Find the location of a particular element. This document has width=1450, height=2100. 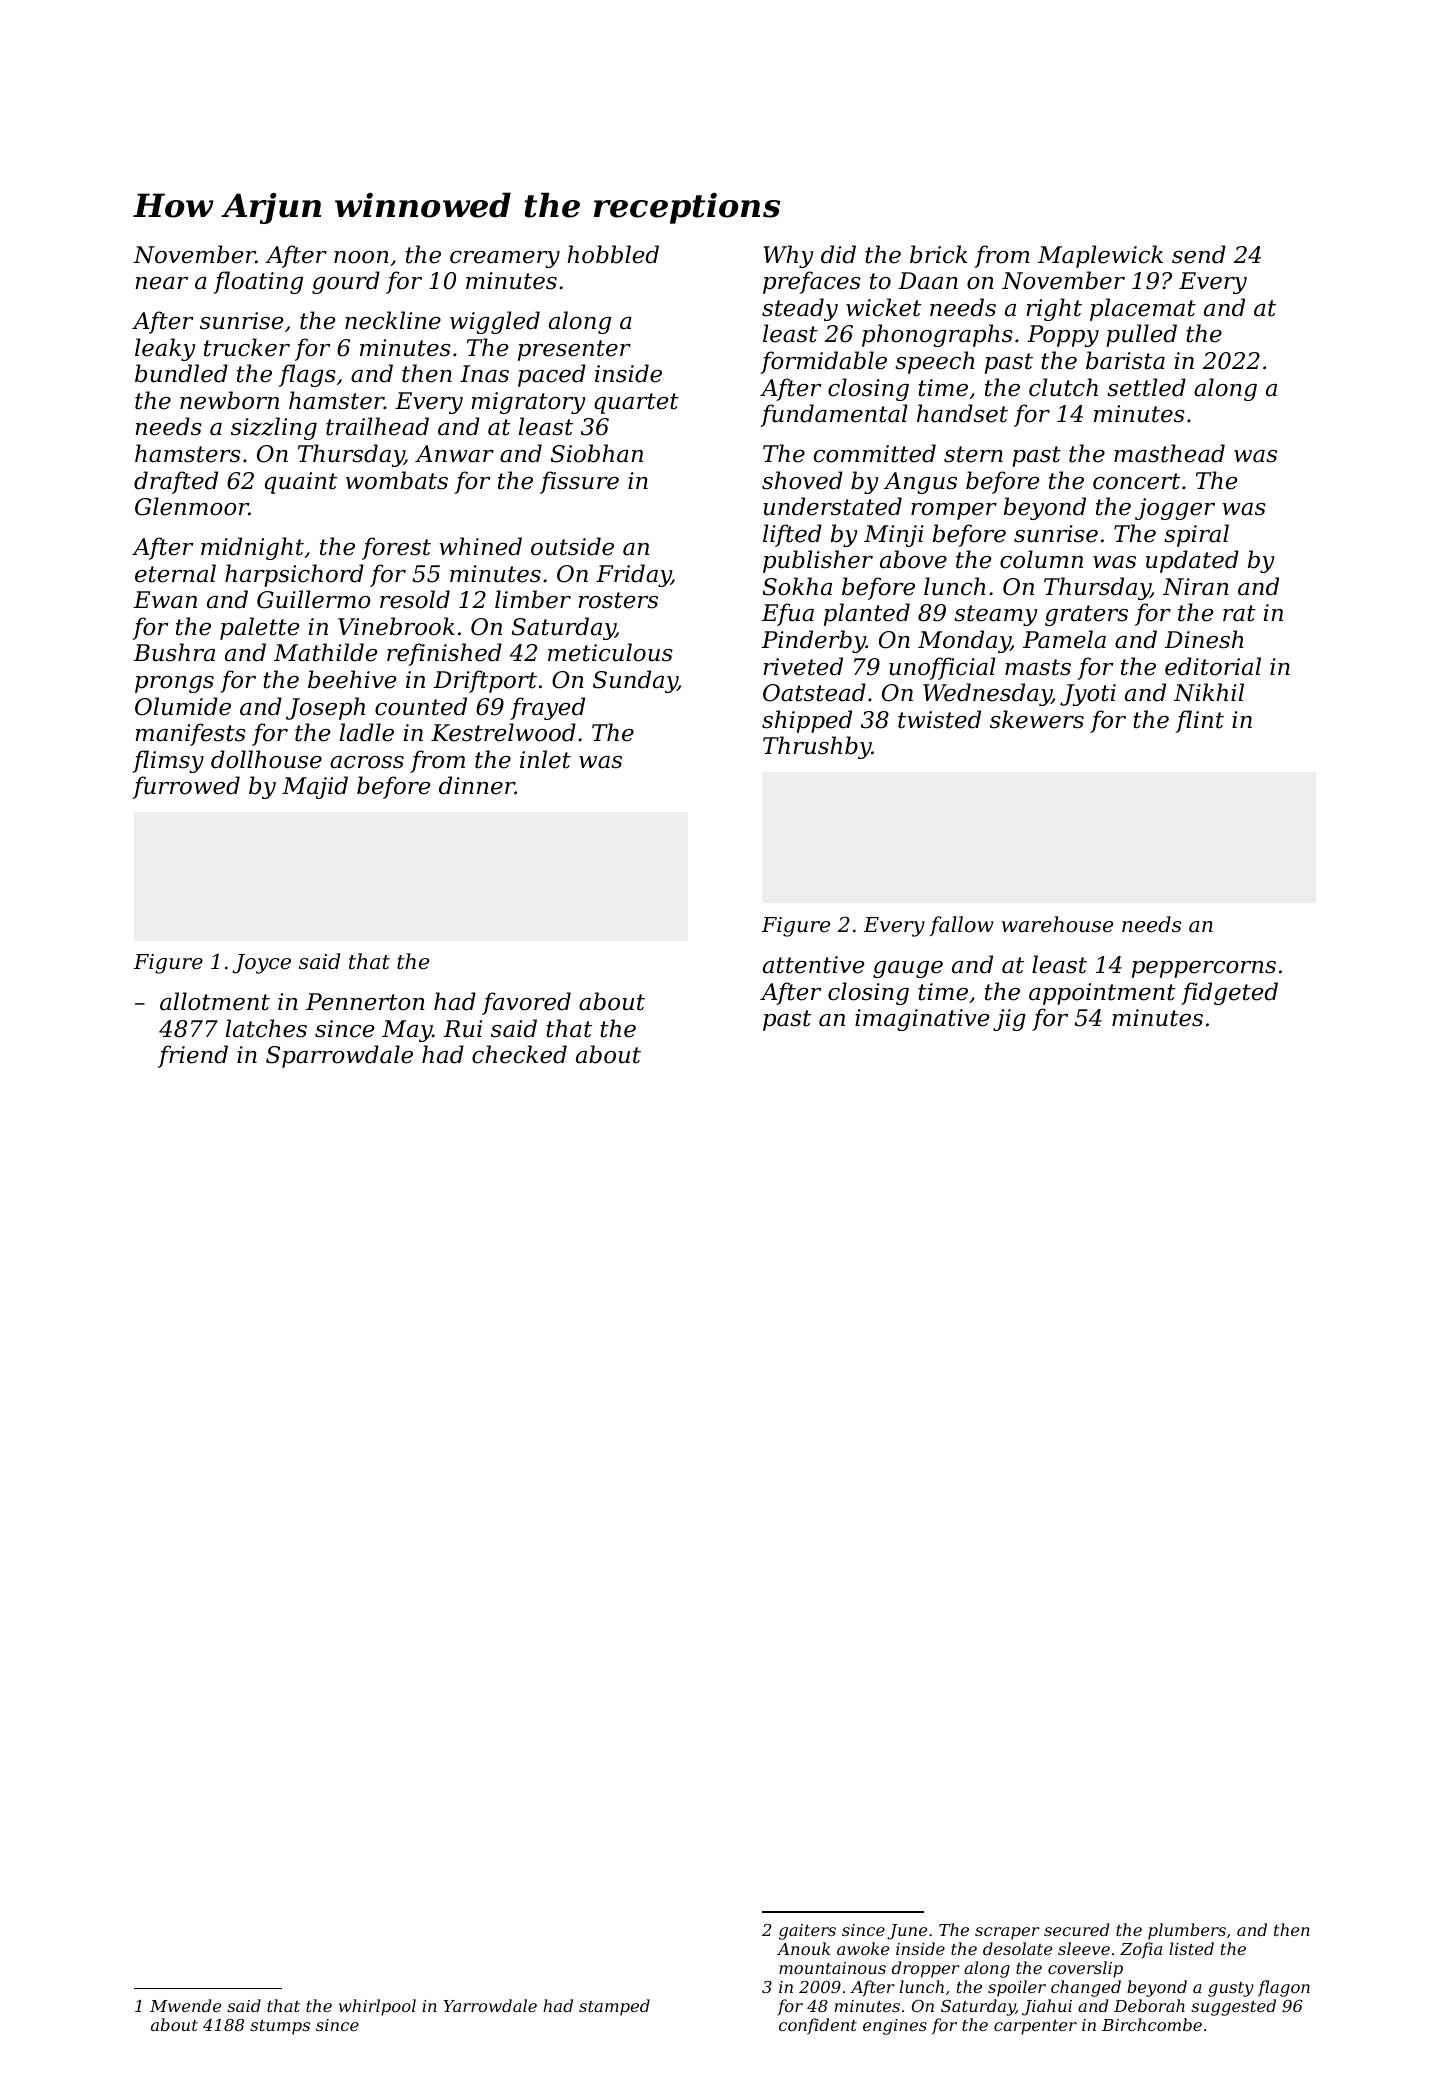

Sparrowdale is located at coordinates (339, 1056).
